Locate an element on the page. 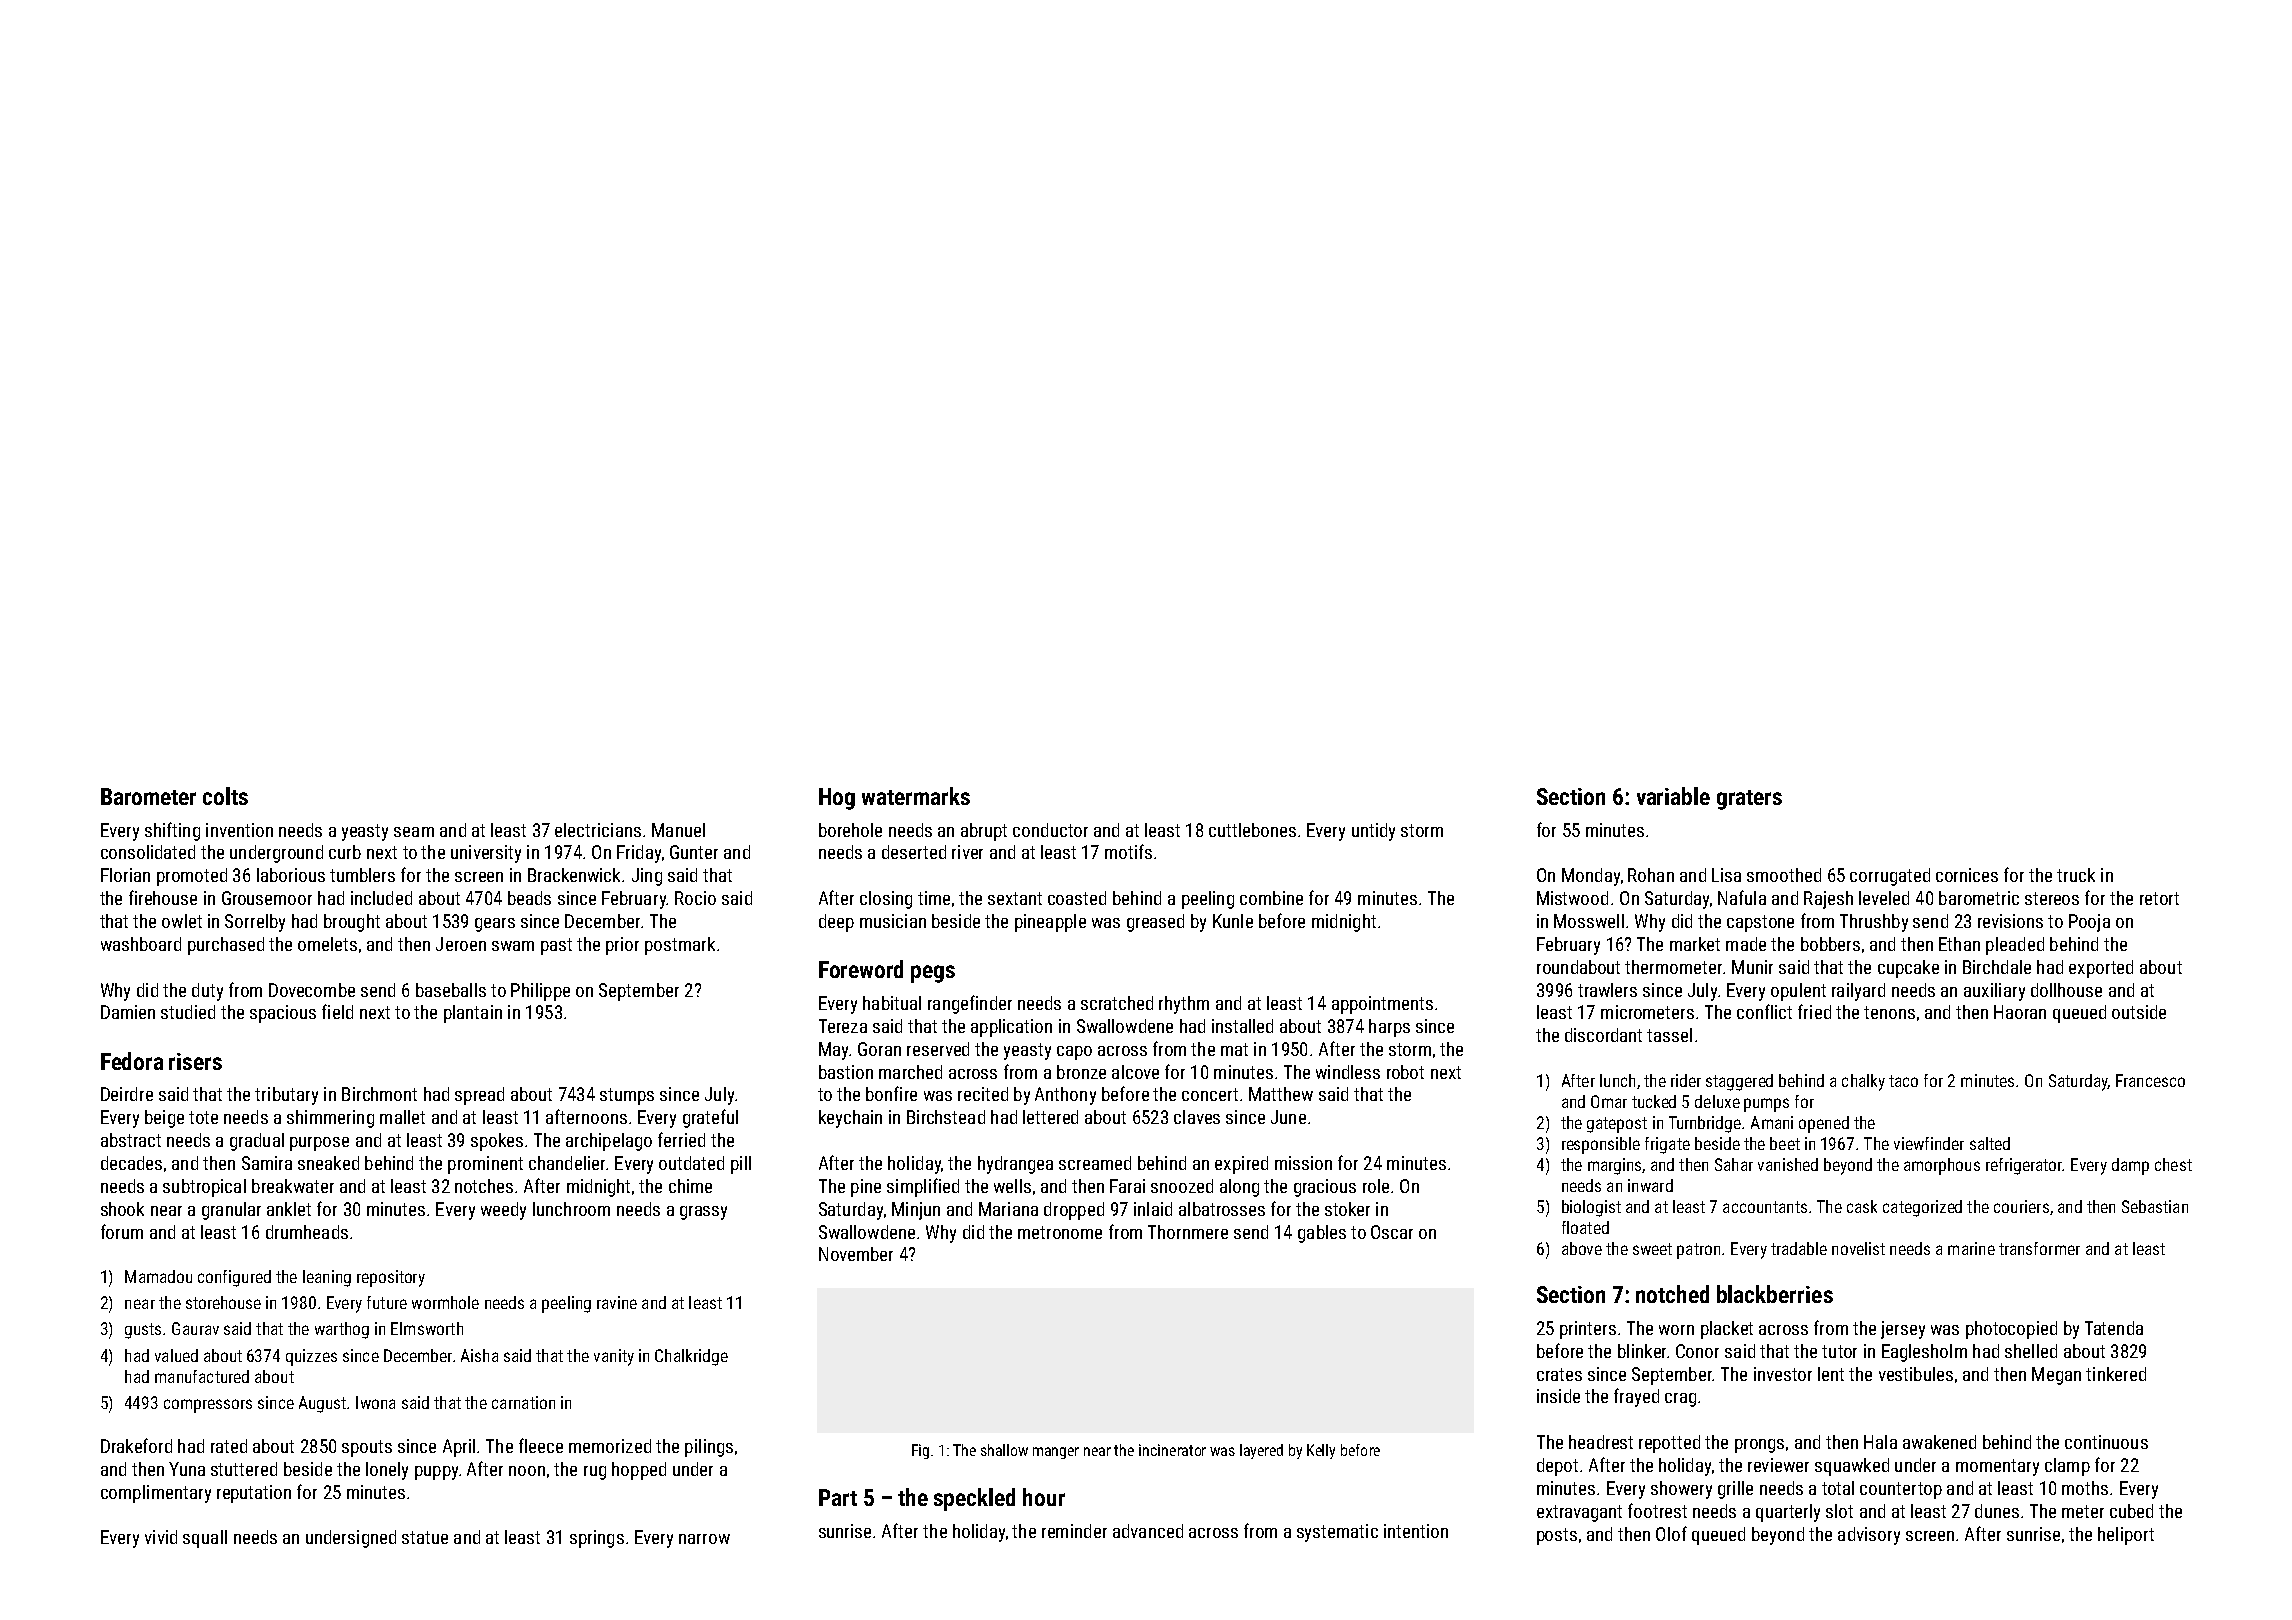  variable is located at coordinates (1673, 796).
